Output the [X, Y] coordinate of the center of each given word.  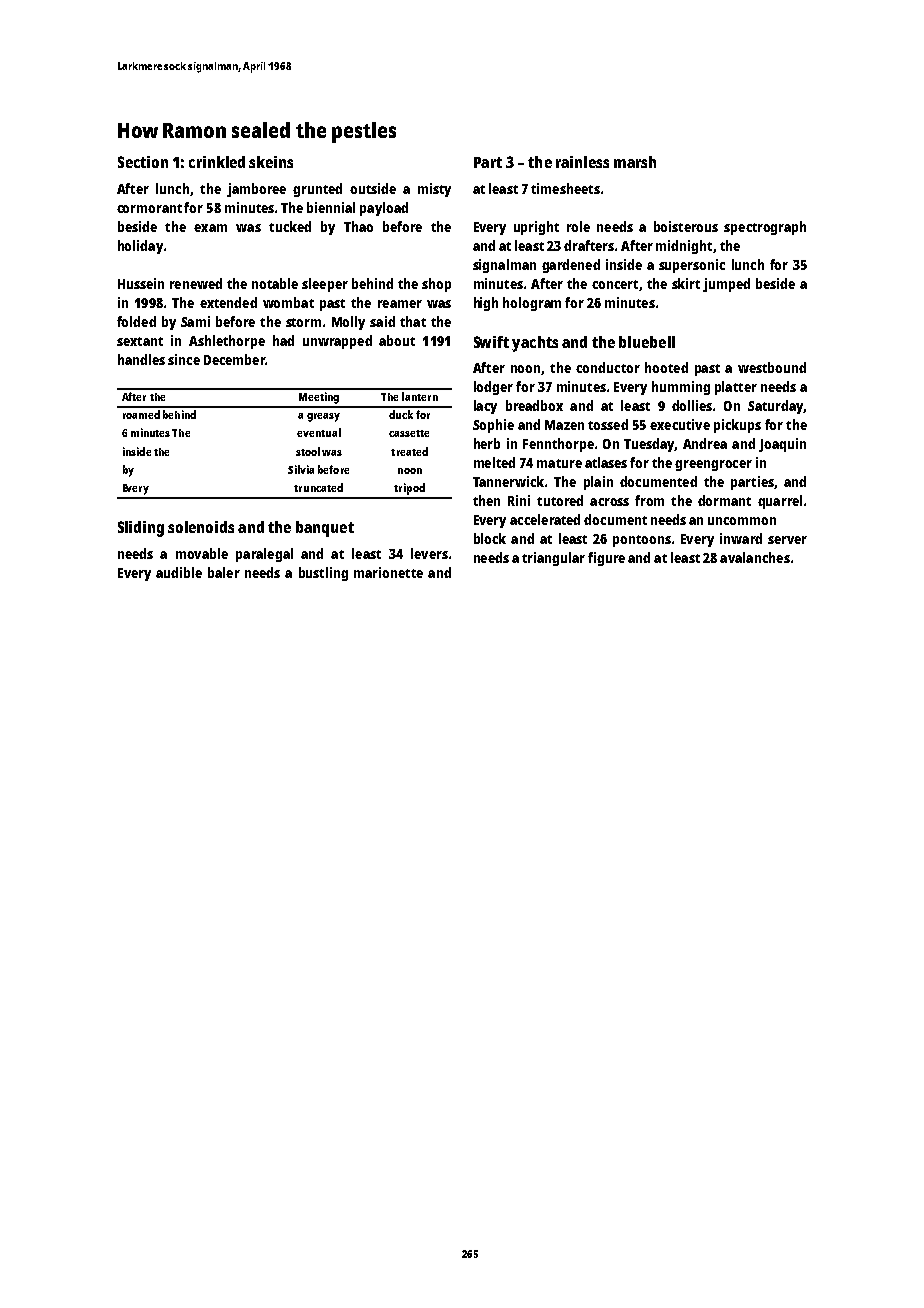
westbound [772, 367]
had [283, 340]
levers [429, 553]
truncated [318, 487]
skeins [271, 162]
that [413, 321]
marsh [635, 162]
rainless [582, 162]
